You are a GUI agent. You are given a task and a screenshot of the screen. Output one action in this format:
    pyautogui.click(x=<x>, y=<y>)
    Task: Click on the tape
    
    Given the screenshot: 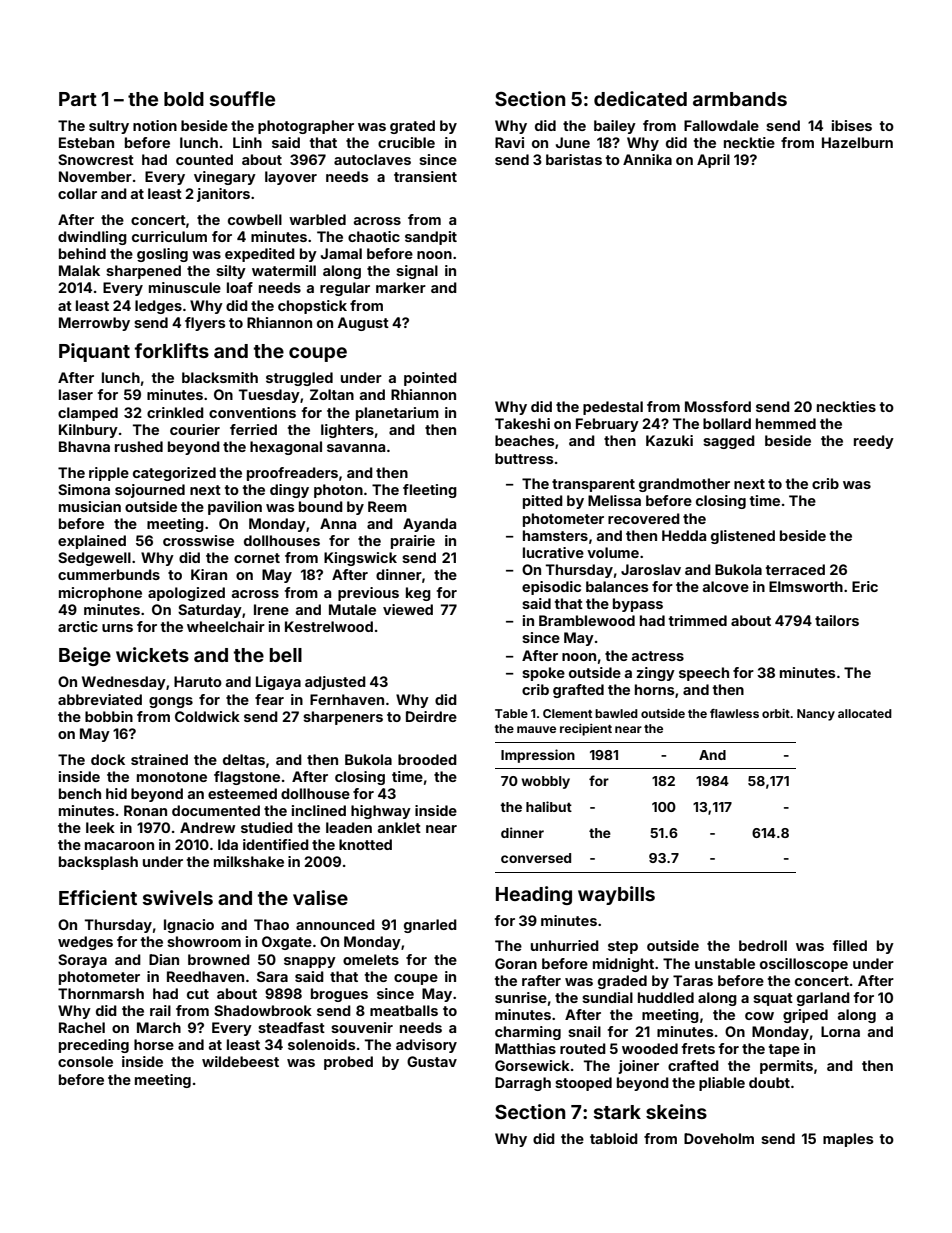 What is the action you would take?
    pyautogui.click(x=784, y=1050)
